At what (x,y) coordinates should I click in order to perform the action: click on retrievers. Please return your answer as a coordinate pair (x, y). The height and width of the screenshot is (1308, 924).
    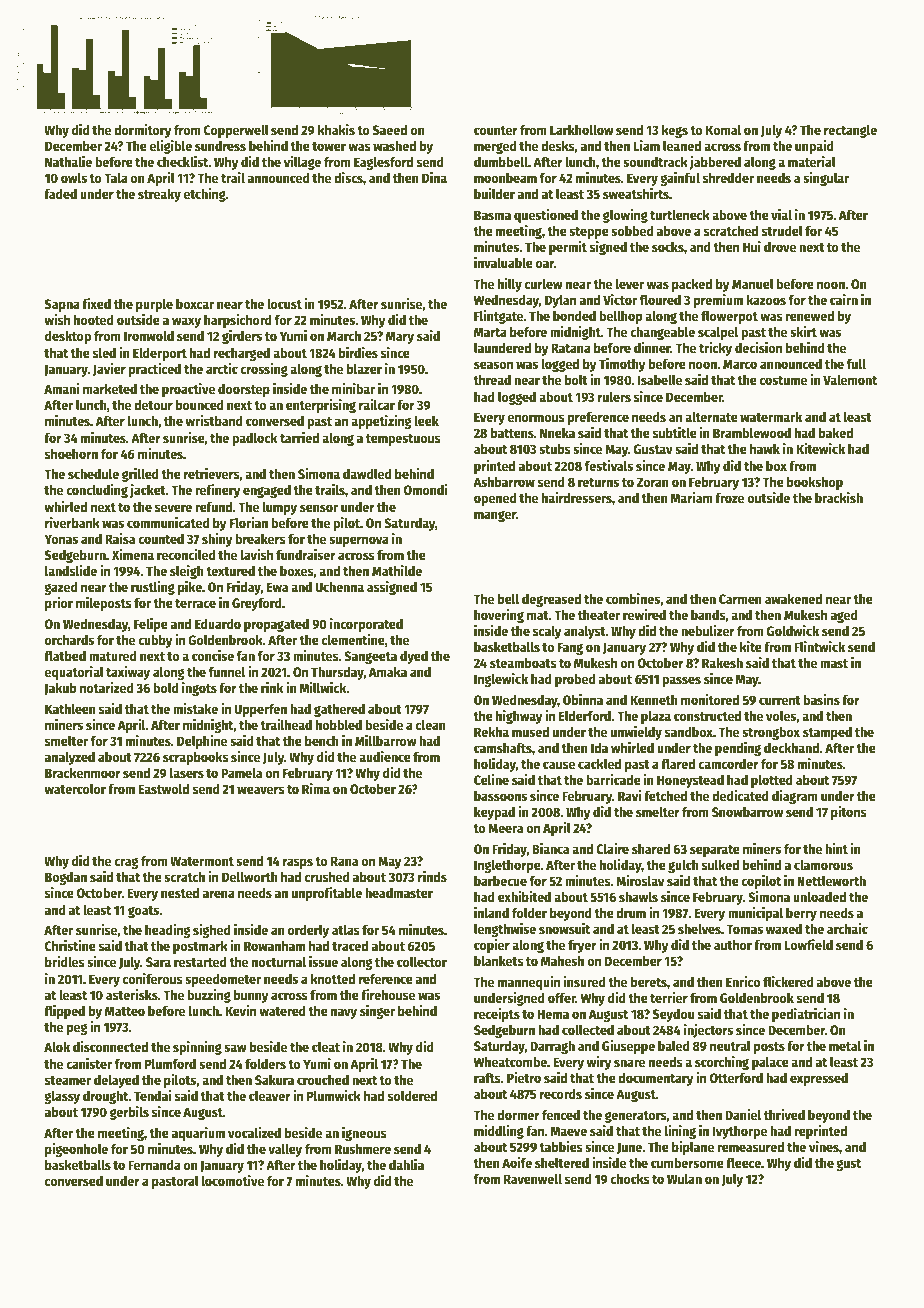
    Looking at the image, I should click on (212, 473).
